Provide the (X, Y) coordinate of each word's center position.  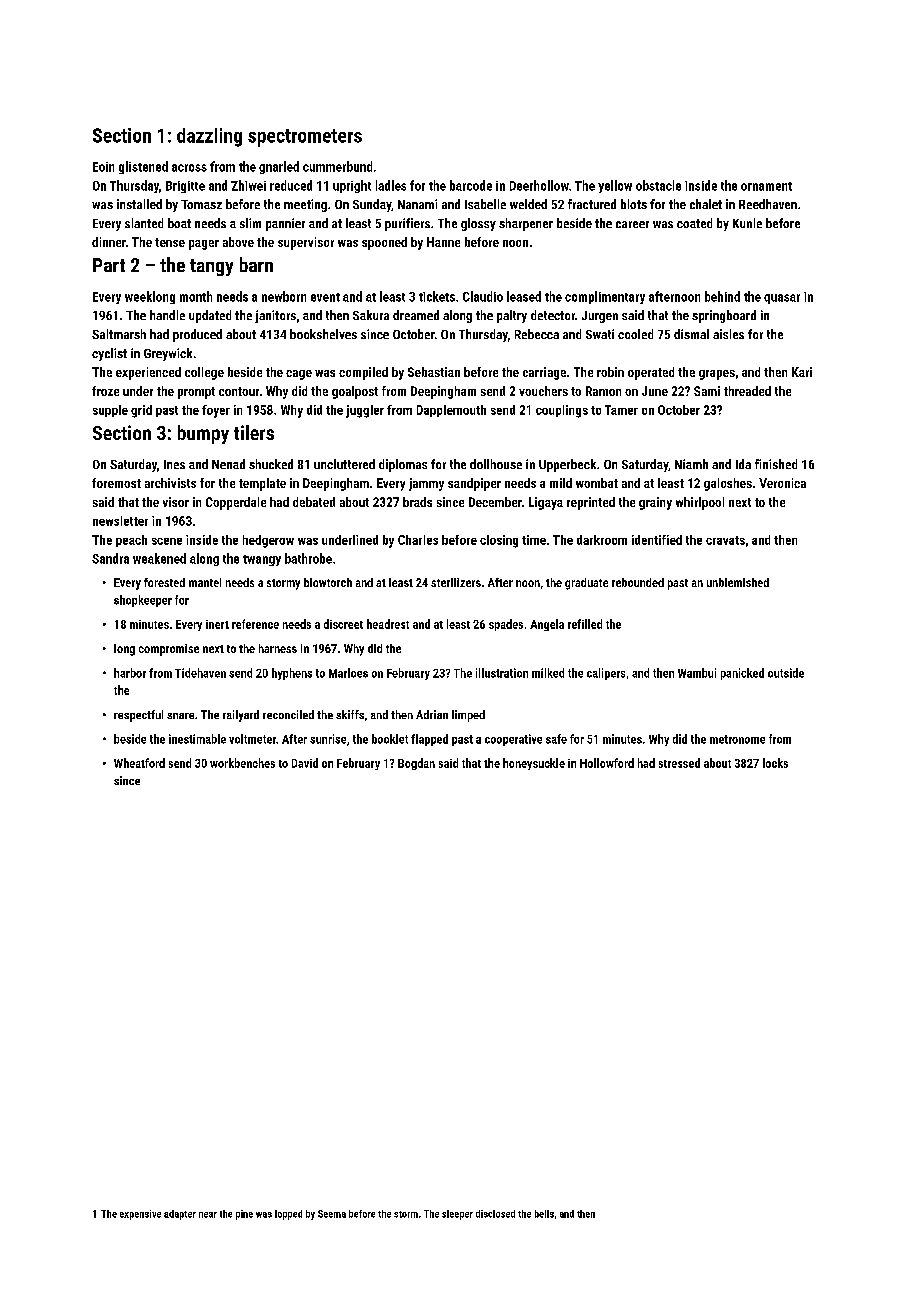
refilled (585, 624)
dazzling (209, 137)
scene (167, 541)
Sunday (372, 205)
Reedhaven (768, 204)
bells (544, 1214)
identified (657, 540)
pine (244, 1215)
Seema (332, 1214)
